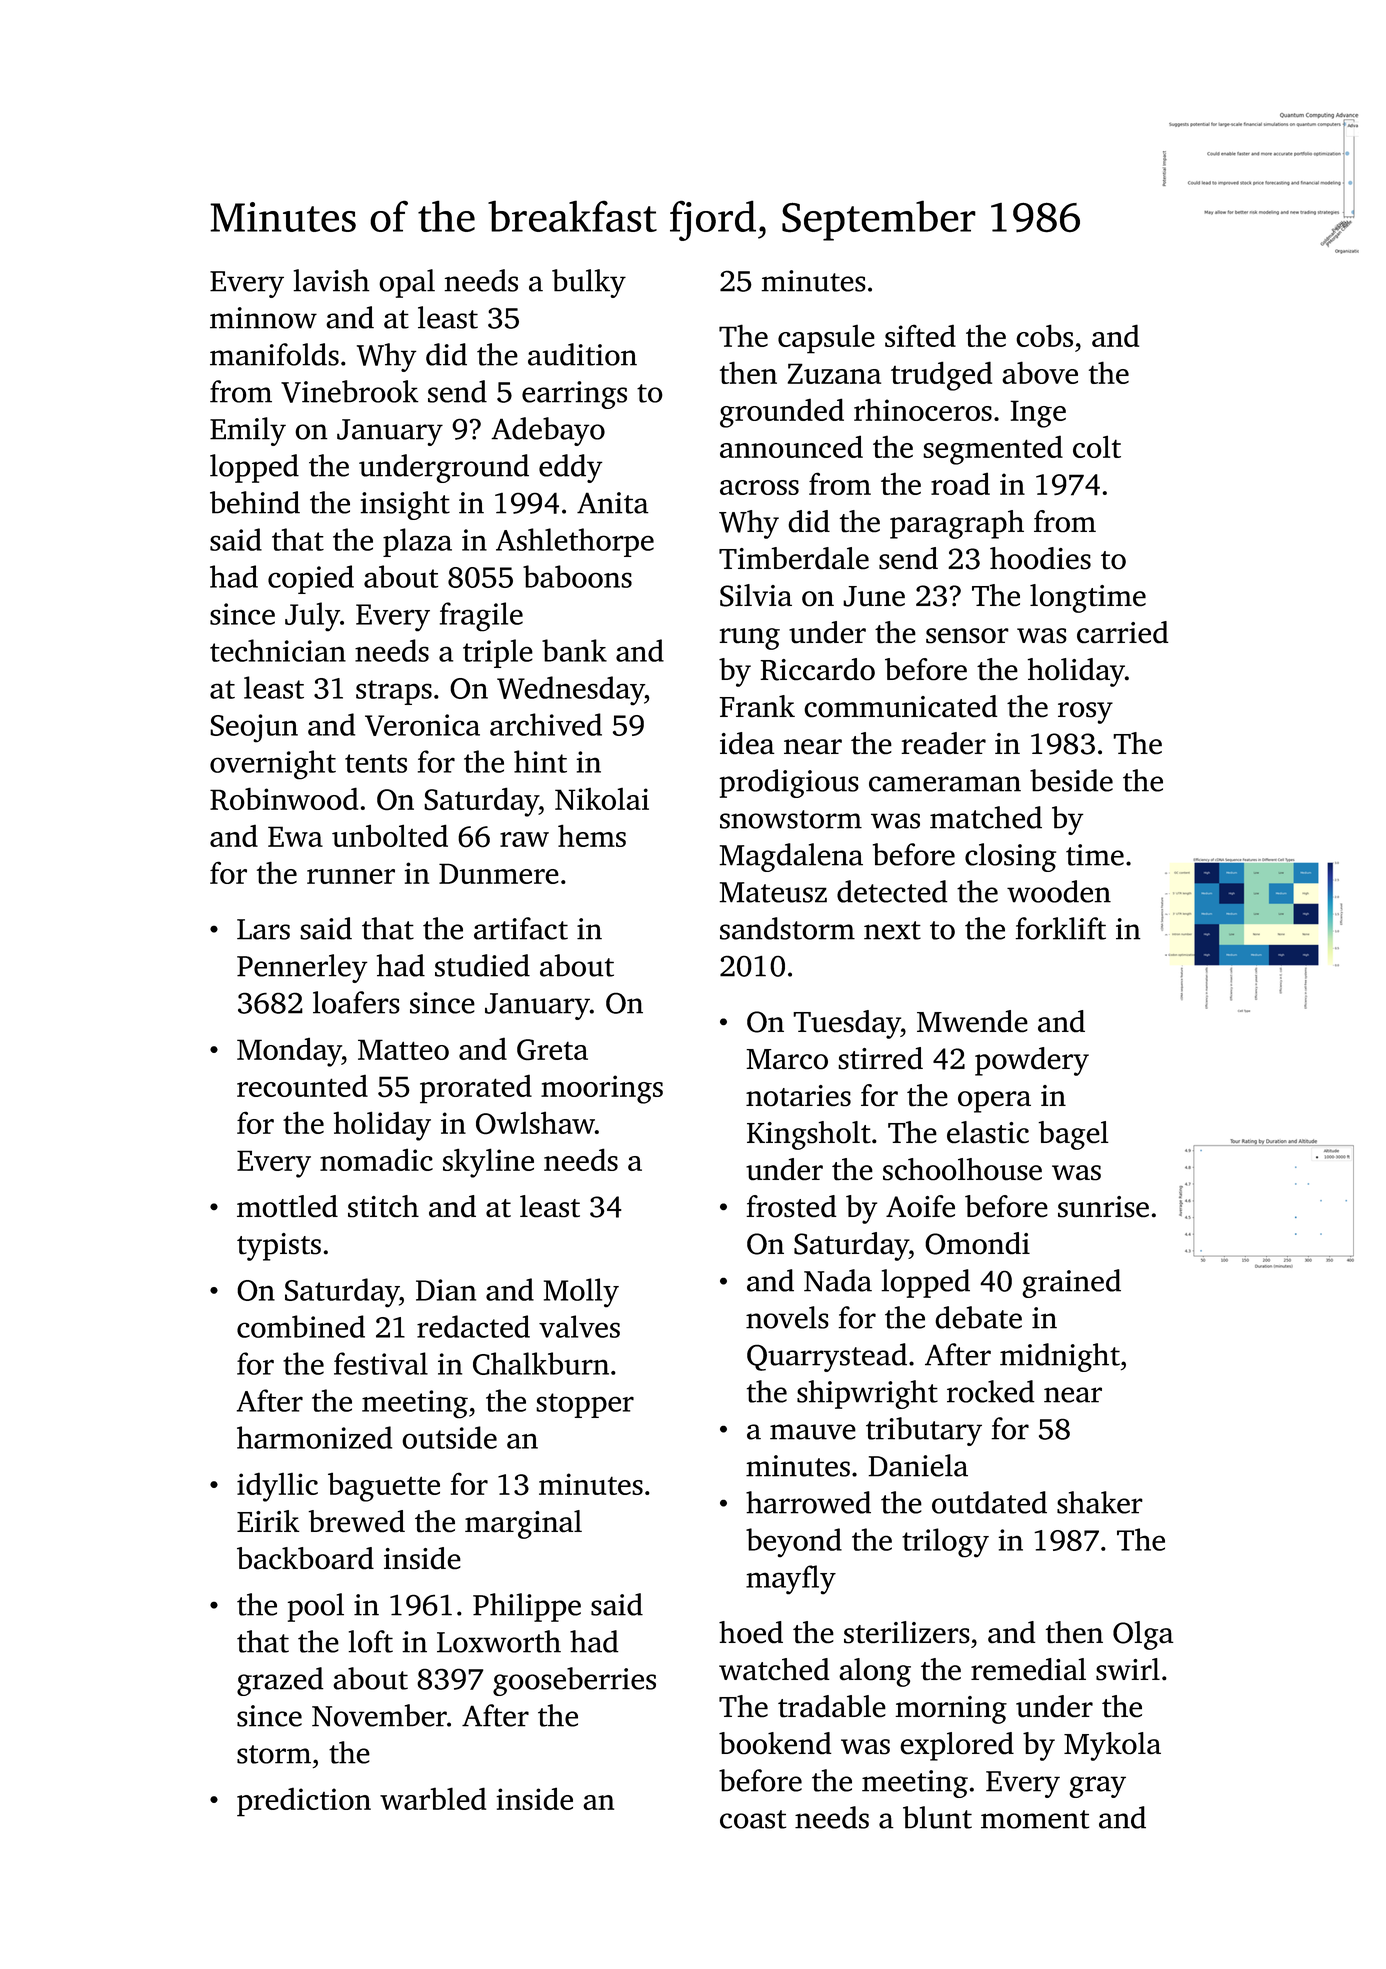 The image size is (1386, 1969). What do you see at coordinates (356, 1002) in the document?
I see `loafers` at bounding box center [356, 1002].
